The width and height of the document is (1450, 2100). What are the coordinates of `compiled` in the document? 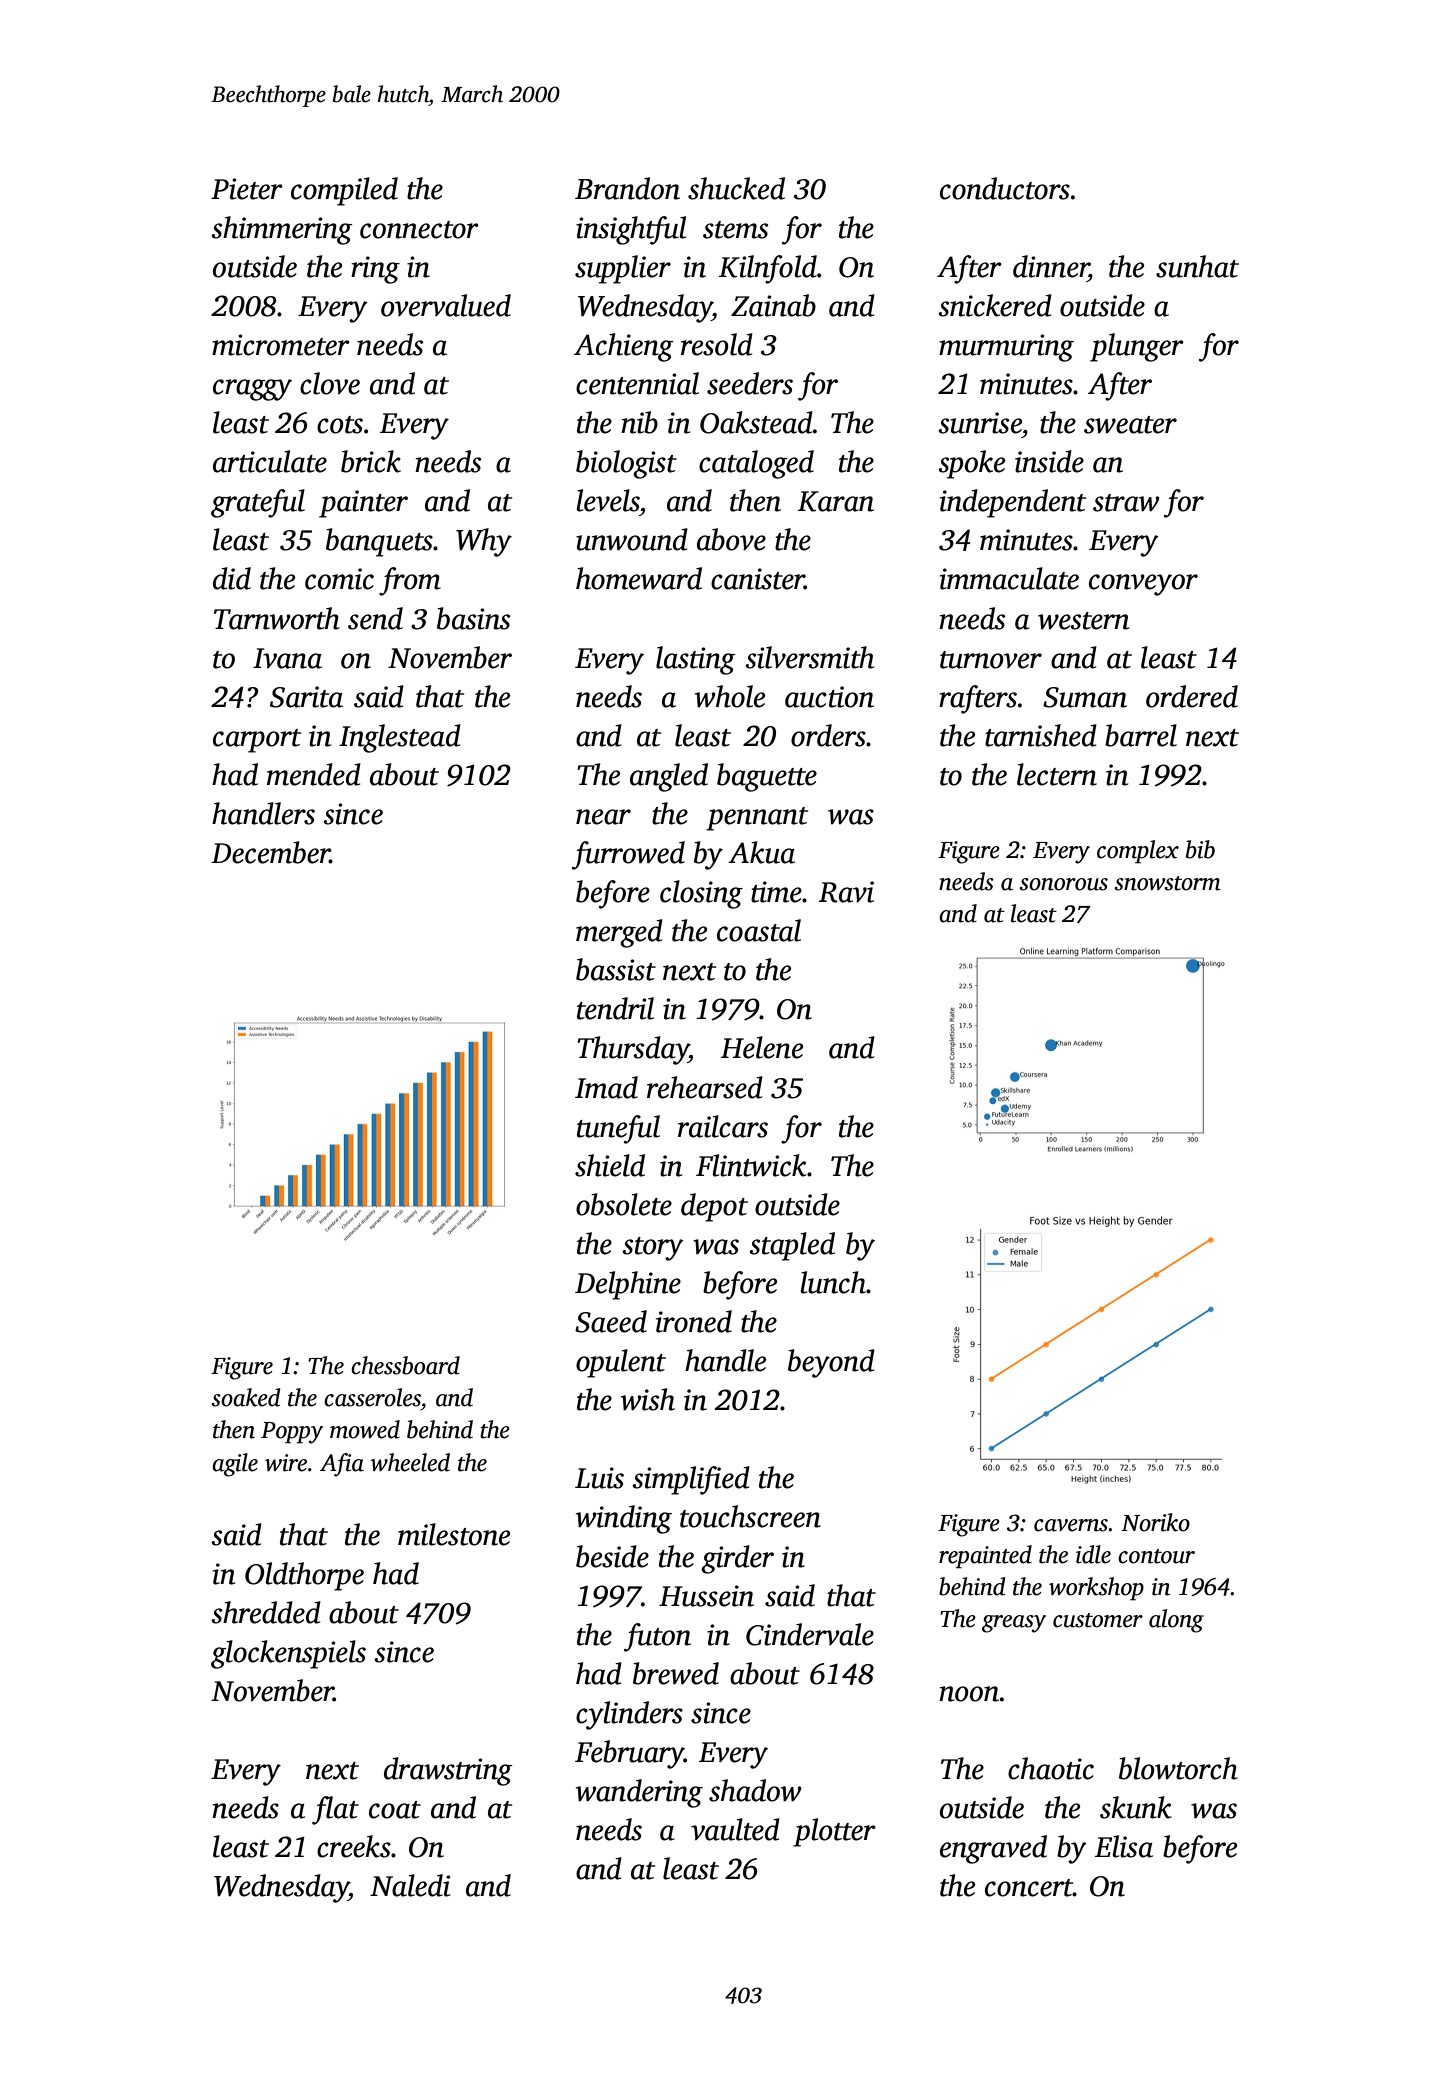 It's located at (344, 191).
